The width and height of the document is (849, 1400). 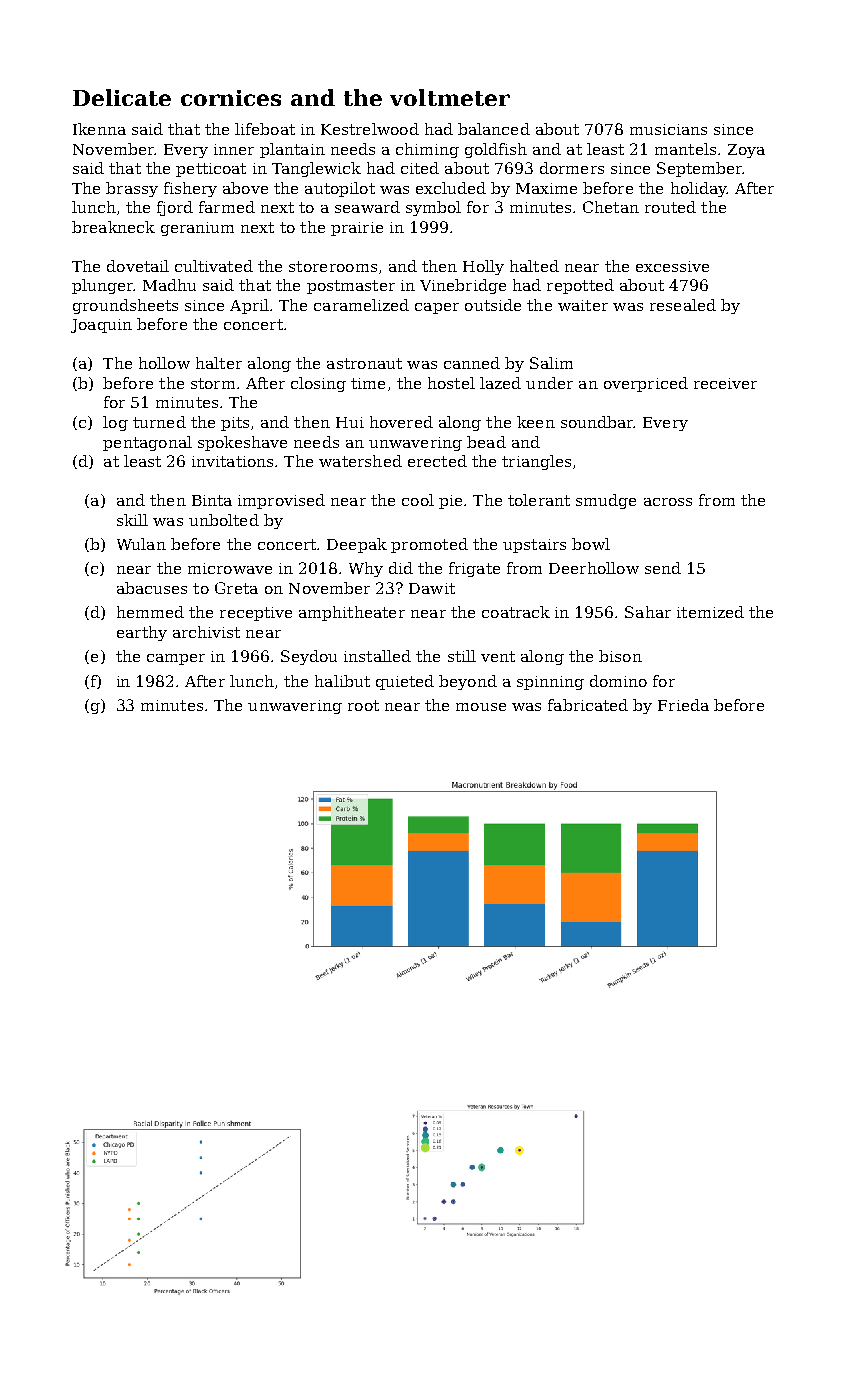 What do you see at coordinates (219, 363) in the document?
I see `halter` at bounding box center [219, 363].
